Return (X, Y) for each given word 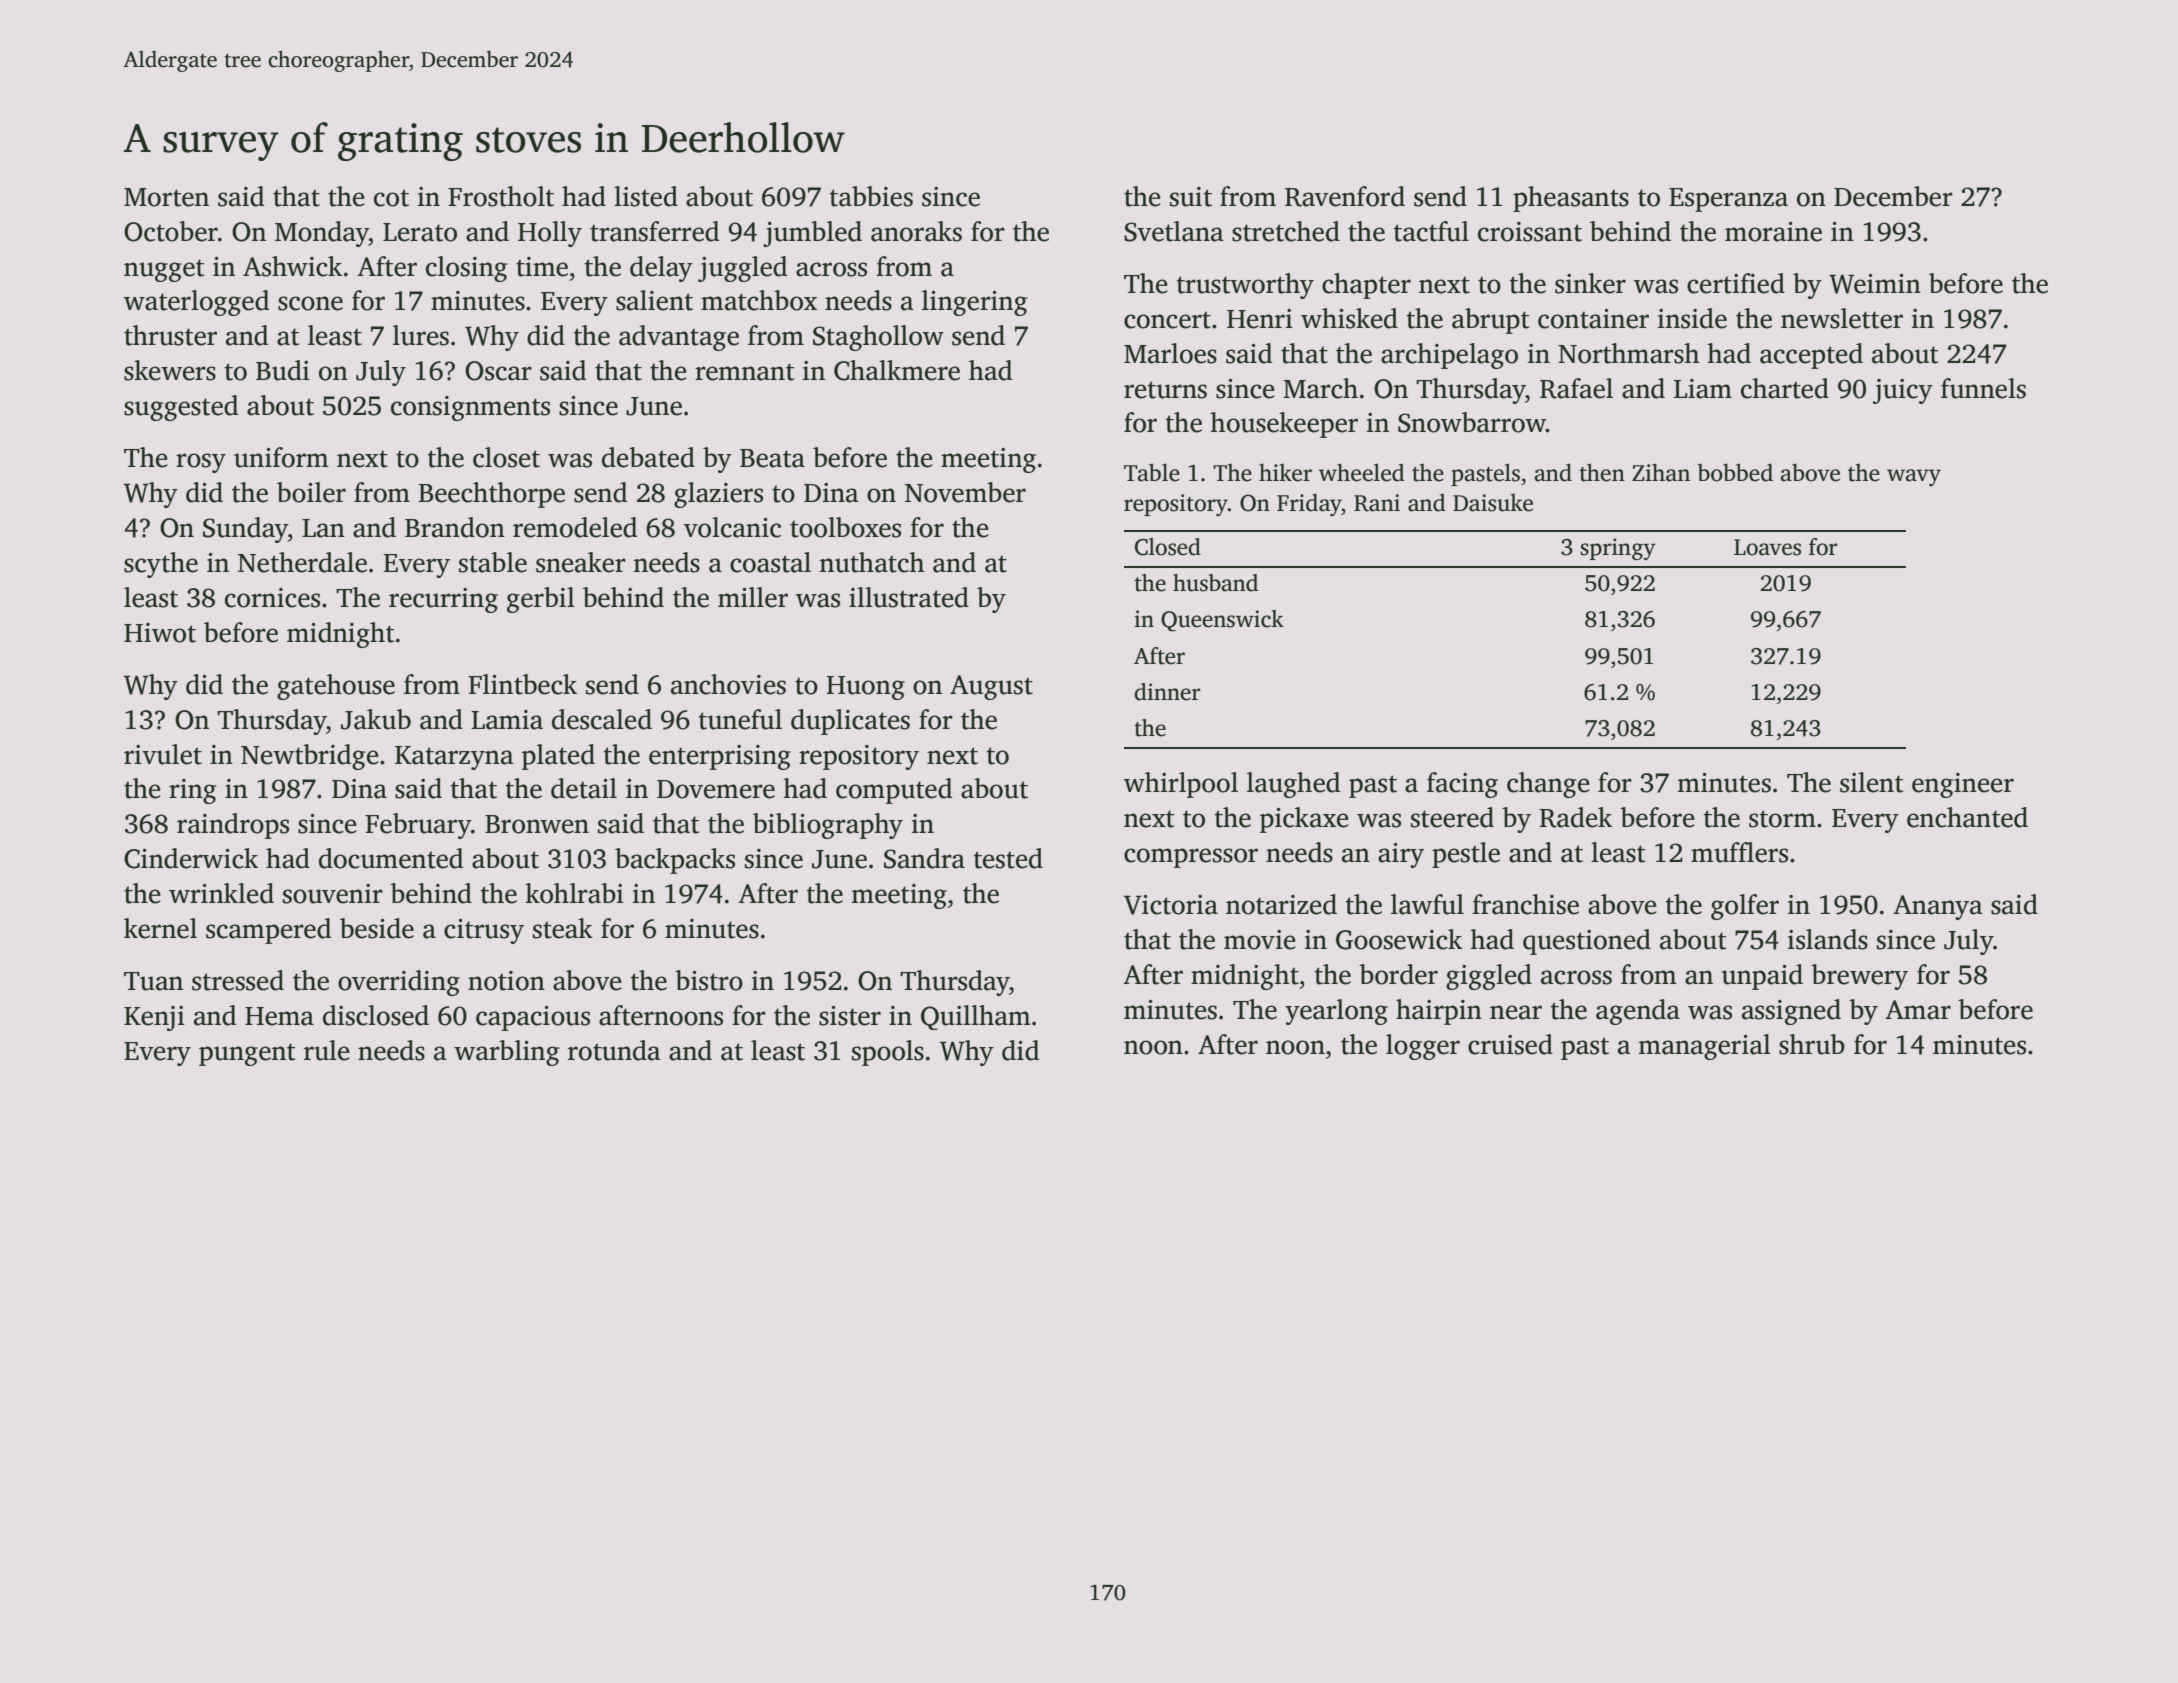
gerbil (541, 600)
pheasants (1571, 199)
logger (1423, 1047)
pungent (247, 1054)
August (991, 687)
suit (1191, 197)
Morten (166, 197)
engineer (1963, 785)
